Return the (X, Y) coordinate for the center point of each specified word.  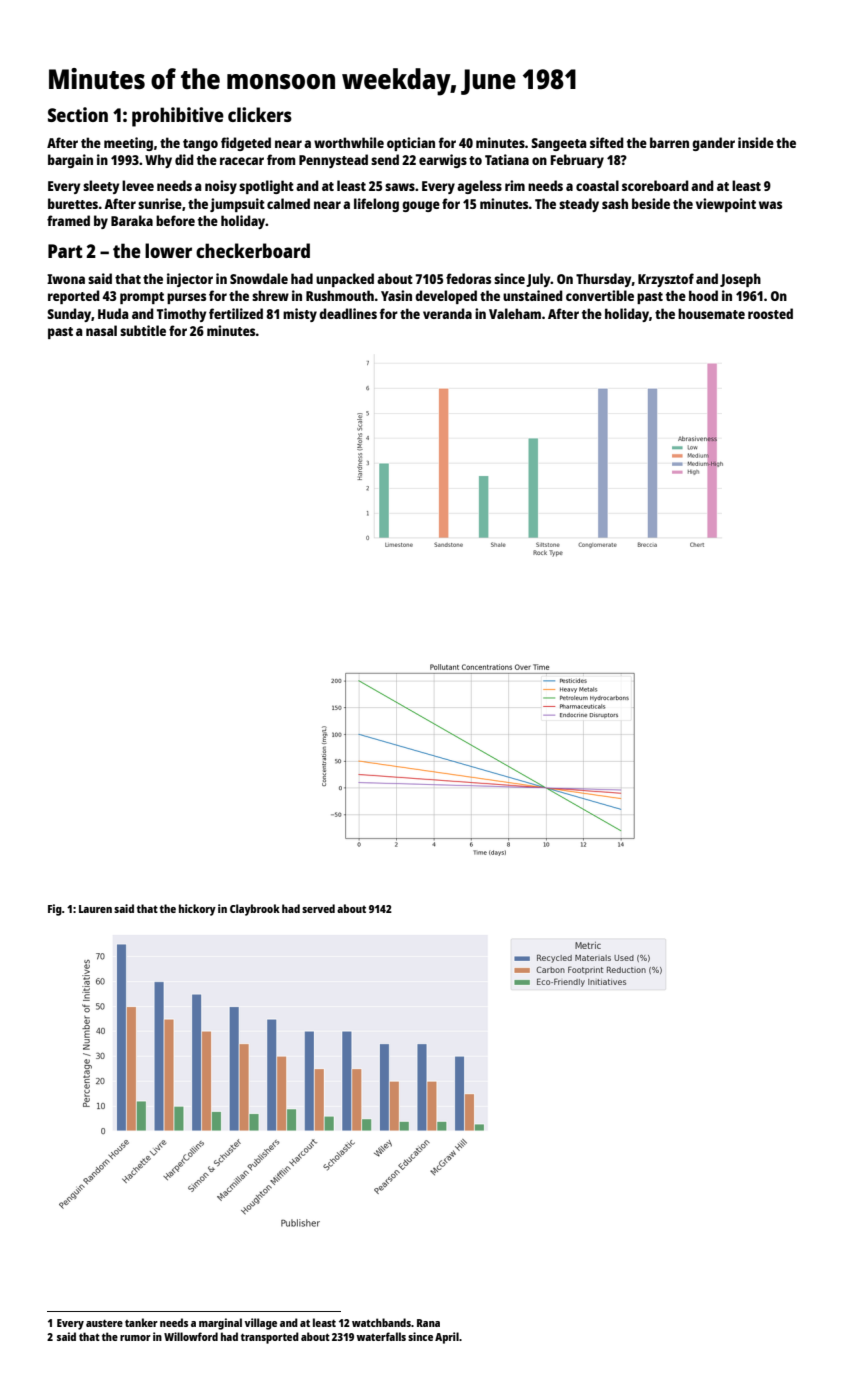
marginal (220, 1324)
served (318, 908)
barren (669, 142)
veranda (447, 313)
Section (78, 114)
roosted (770, 313)
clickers (260, 114)
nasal (101, 330)
